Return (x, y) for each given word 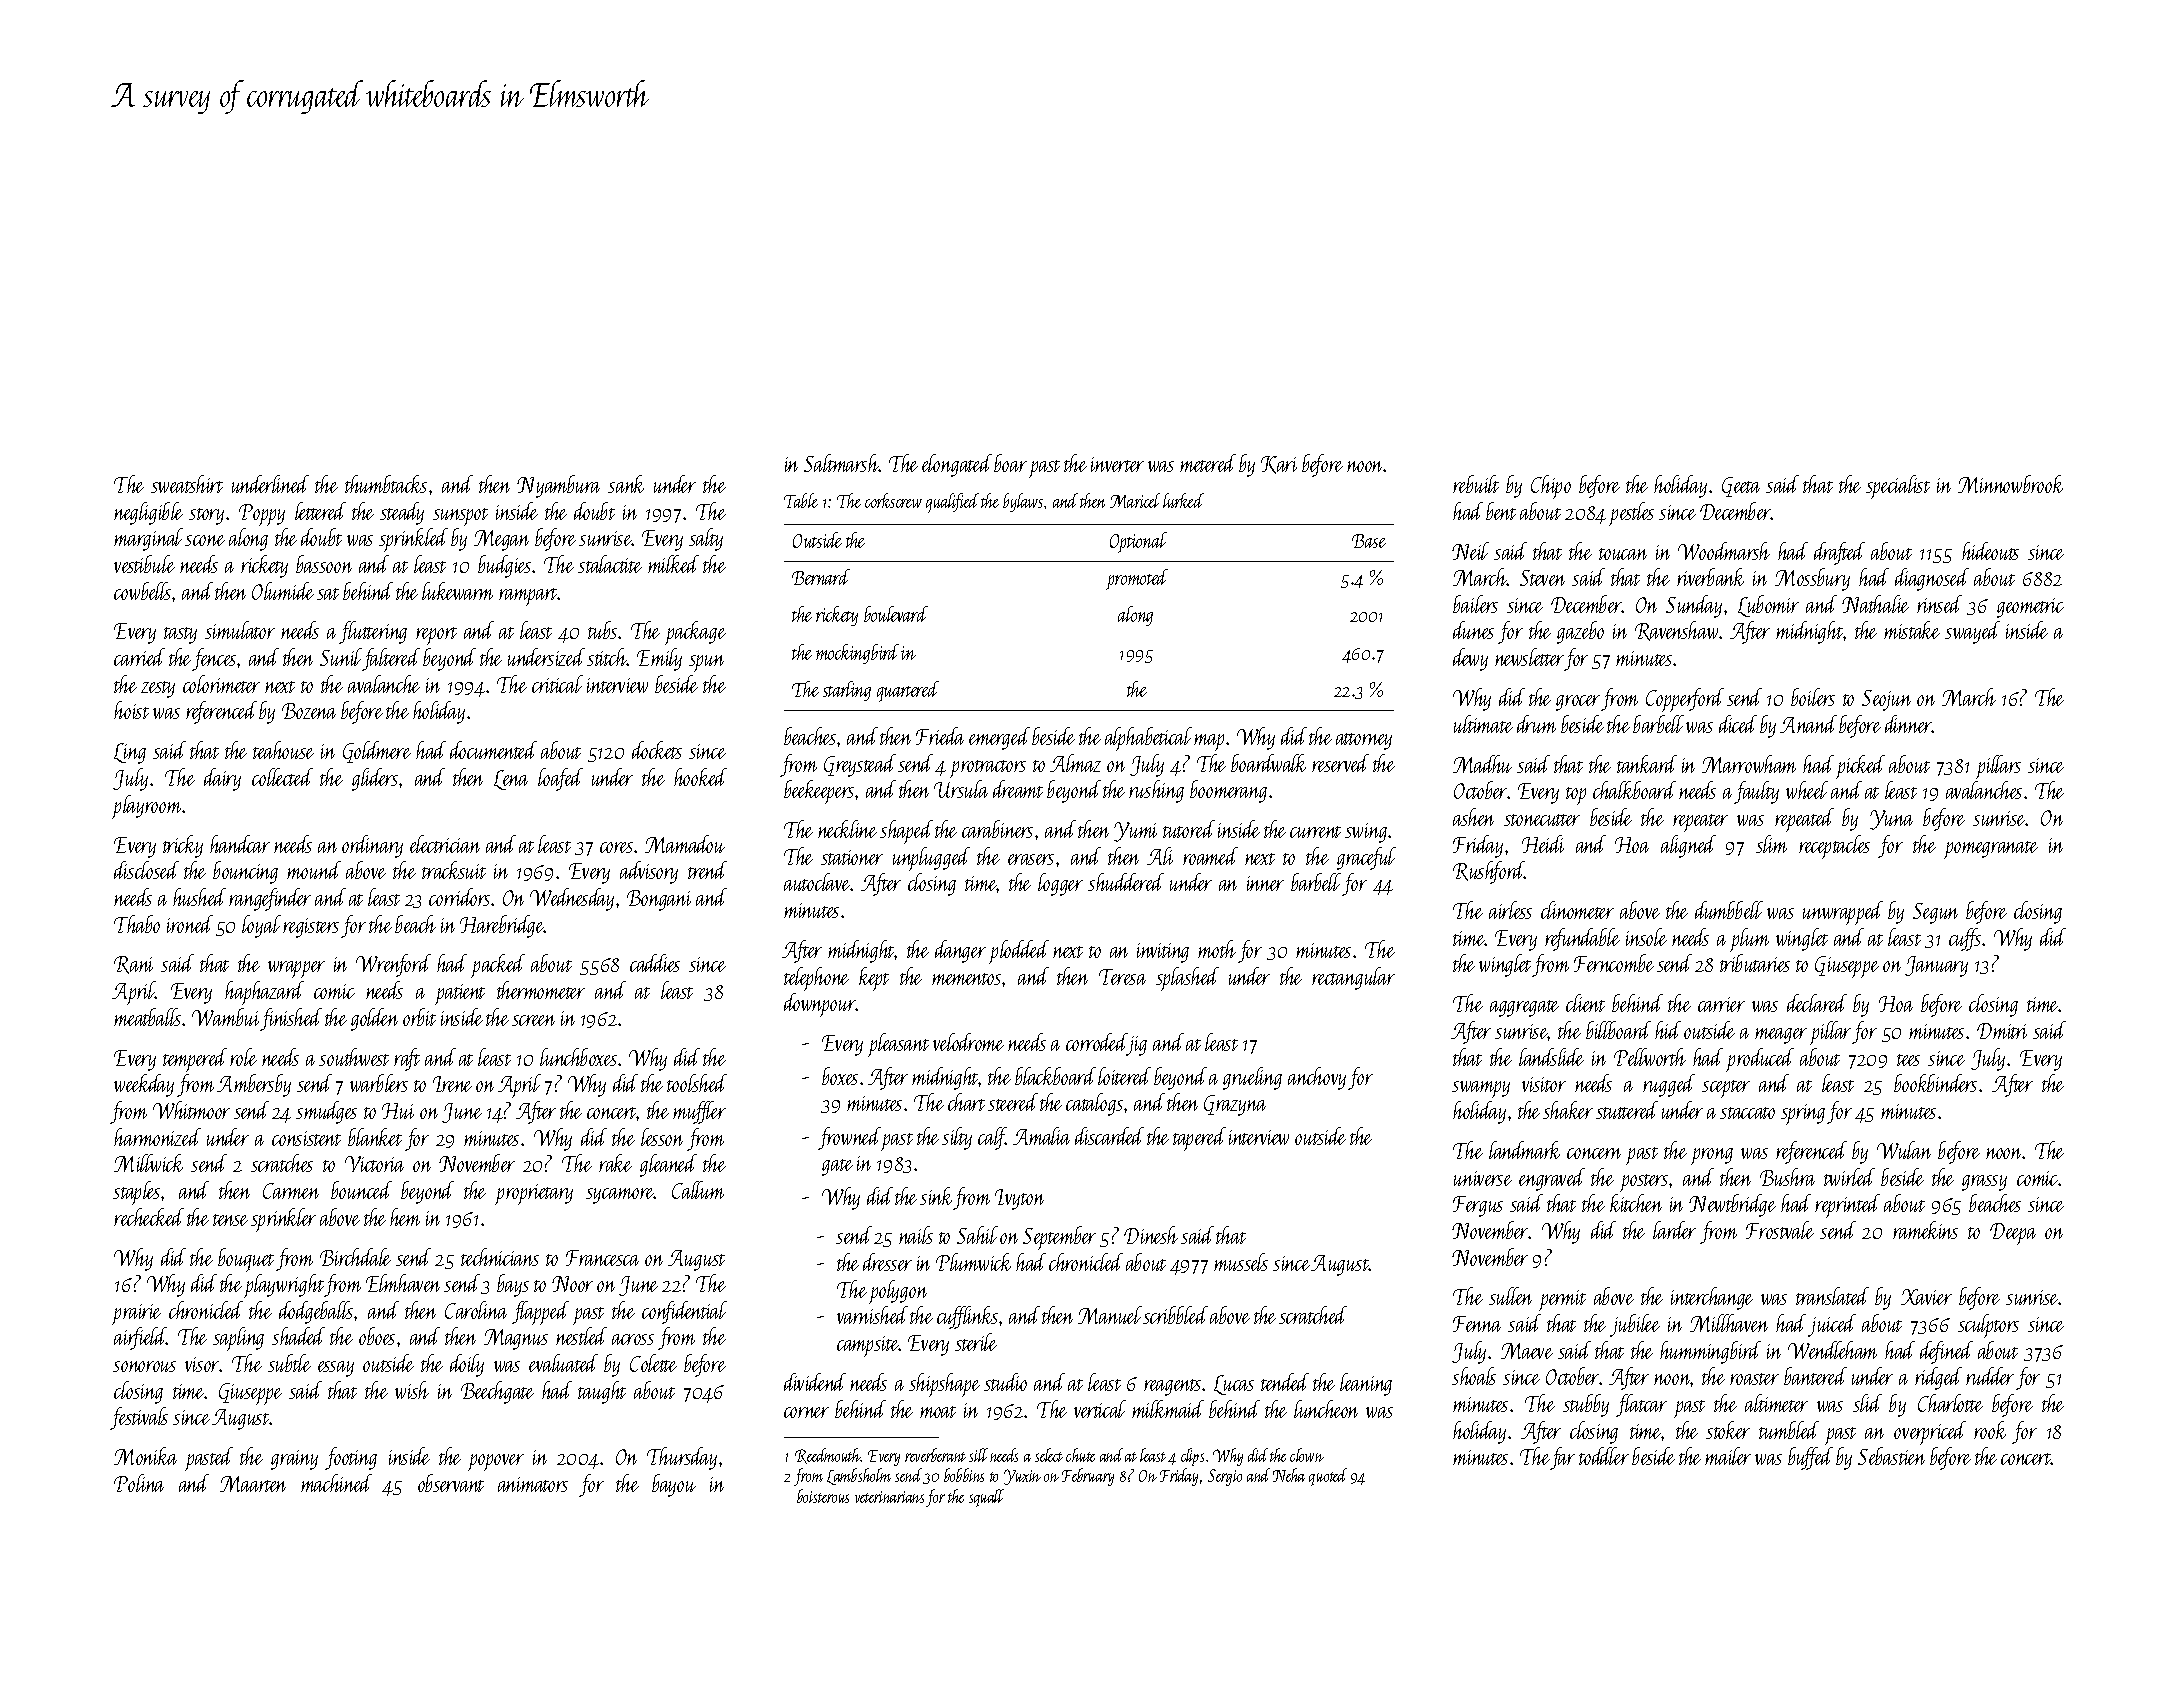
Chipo (1551, 487)
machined (336, 1483)
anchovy (1317, 1078)
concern (1594, 1153)
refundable (1582, 939)
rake (615, 1163)
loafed (560, 779)
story (206, 516)
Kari (1279, 465)
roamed (1210, 856)
